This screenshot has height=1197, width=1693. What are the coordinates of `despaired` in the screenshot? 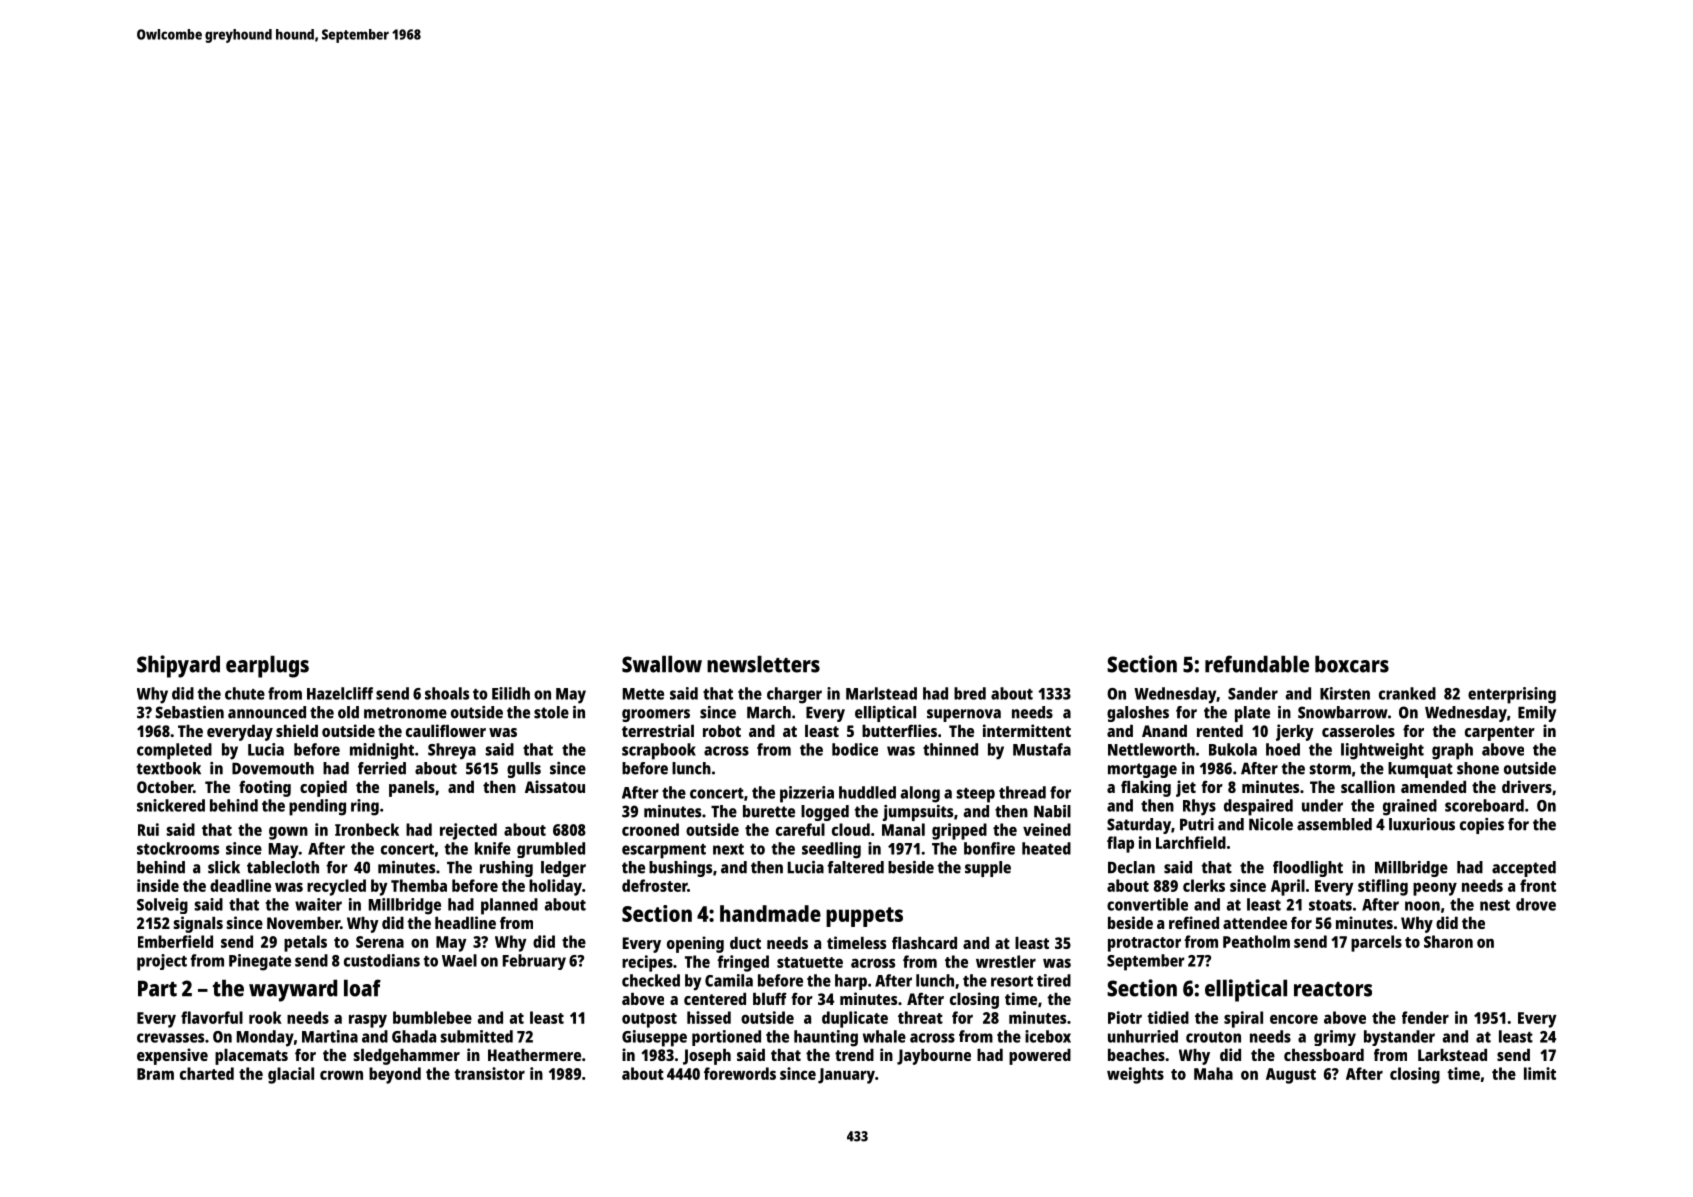 It's located at (1258, 807).
